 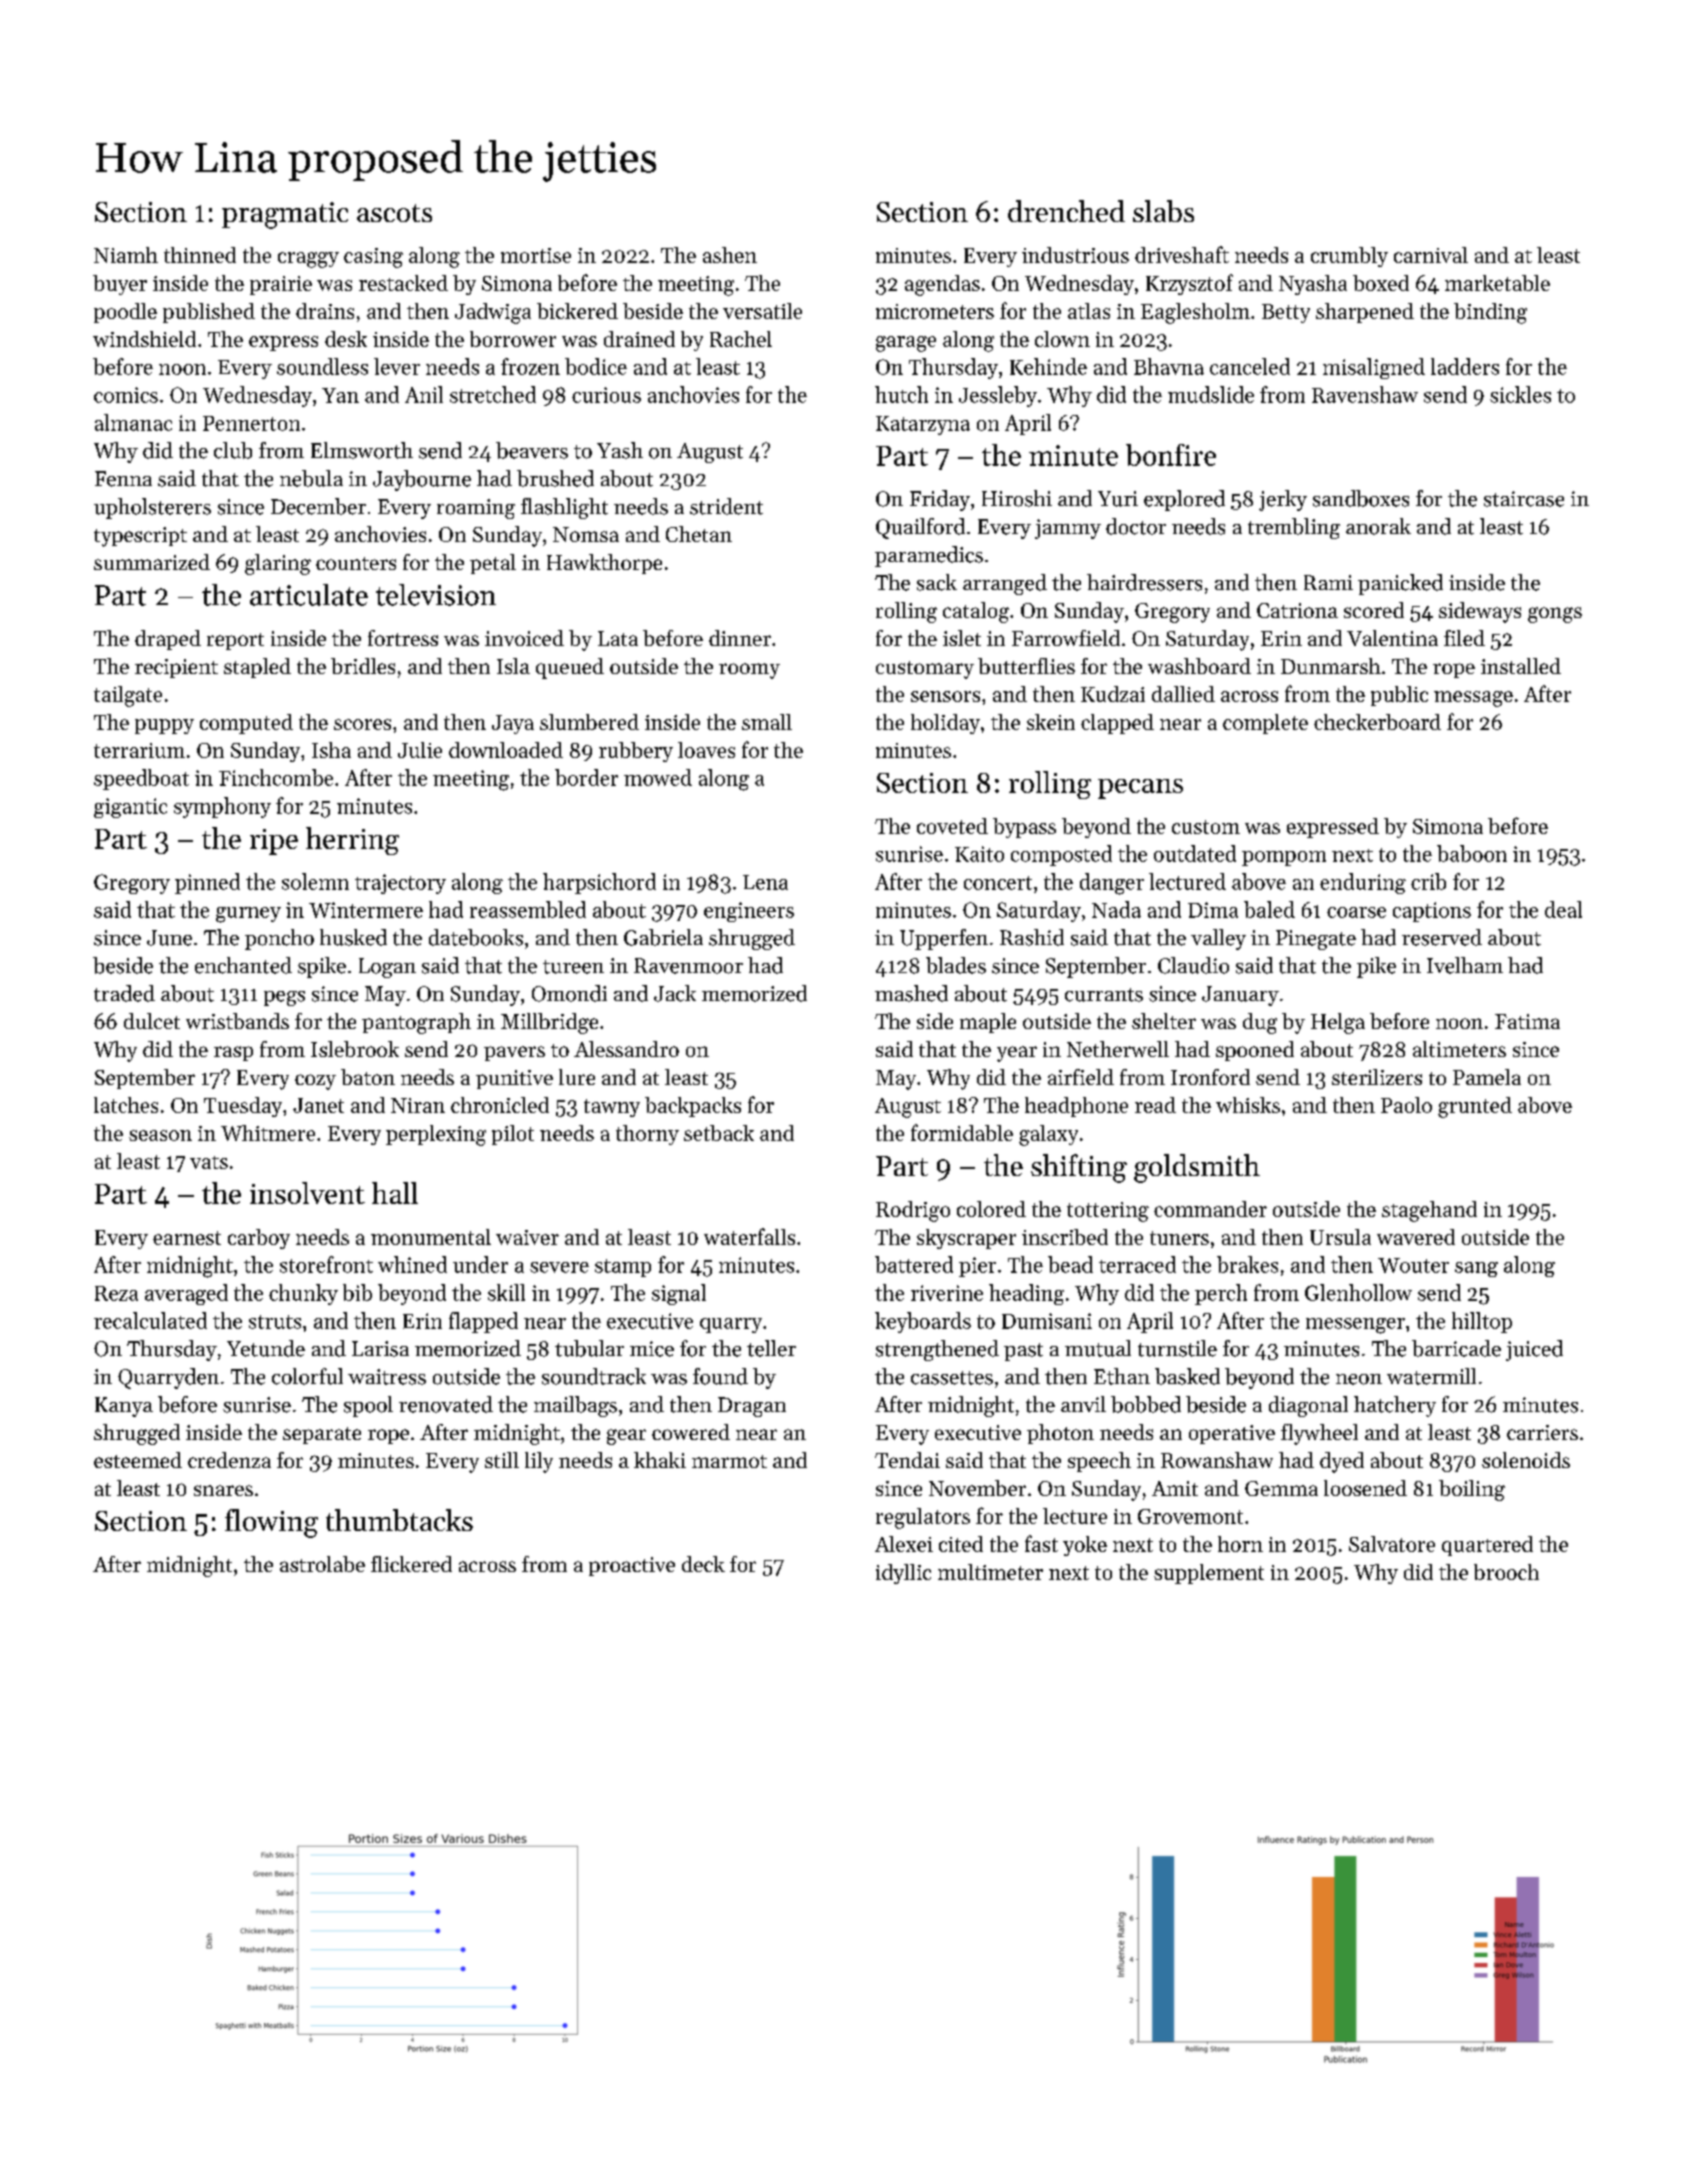 What do you see at coordinates (140, 537) in the screenshot?
I see `typescript` at bounding box center [140, 537].
